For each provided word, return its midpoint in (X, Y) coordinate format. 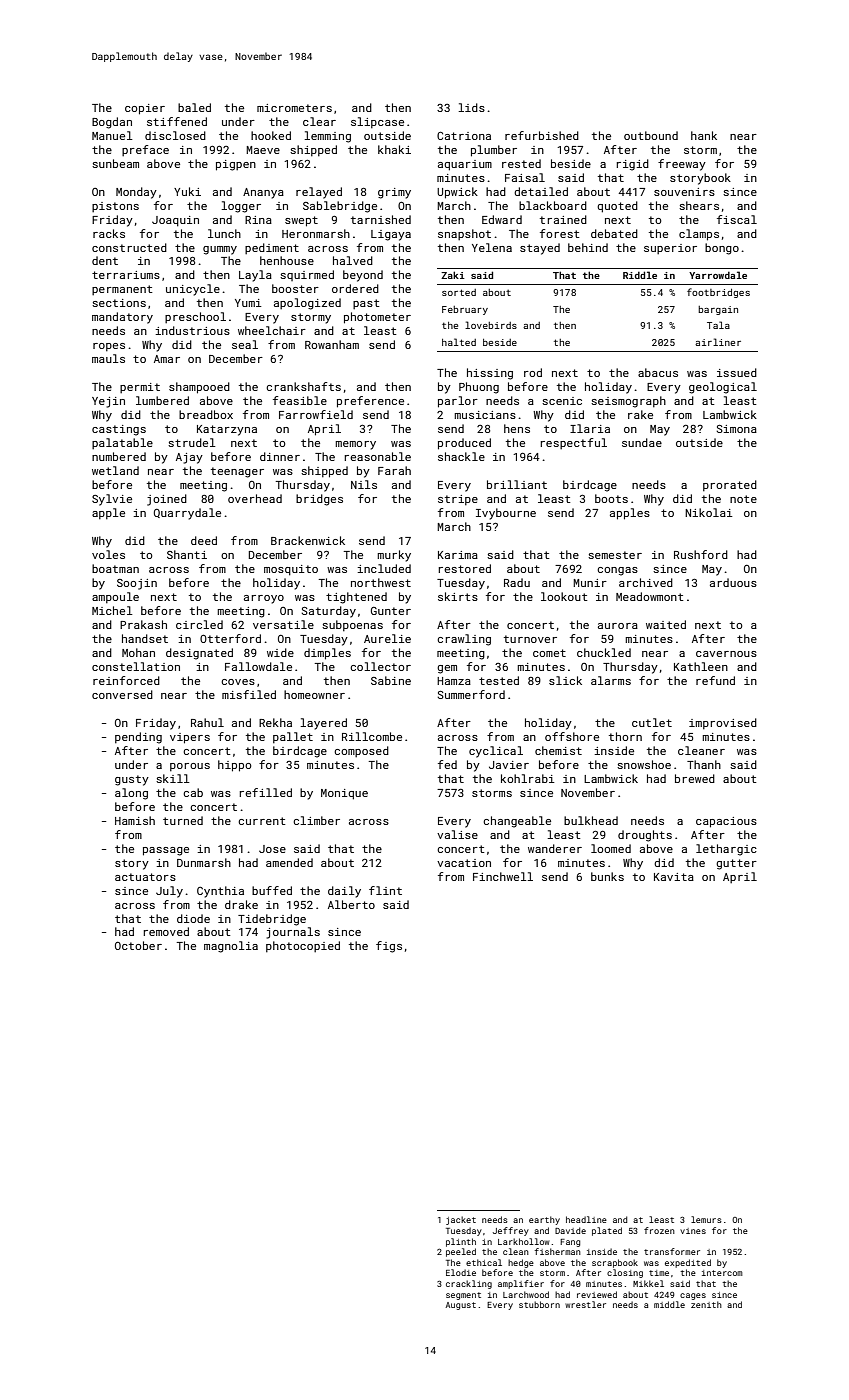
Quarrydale (187, 514)
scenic (562, 401)
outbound (651, 135)
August (460, 1306)
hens (517, 428)
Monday (136, 193)
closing (625, 1273)
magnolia (231, 947)
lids (471, 107)
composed (361, 751)
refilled (265, 792)
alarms (611, 680)
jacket (461, 1220)
